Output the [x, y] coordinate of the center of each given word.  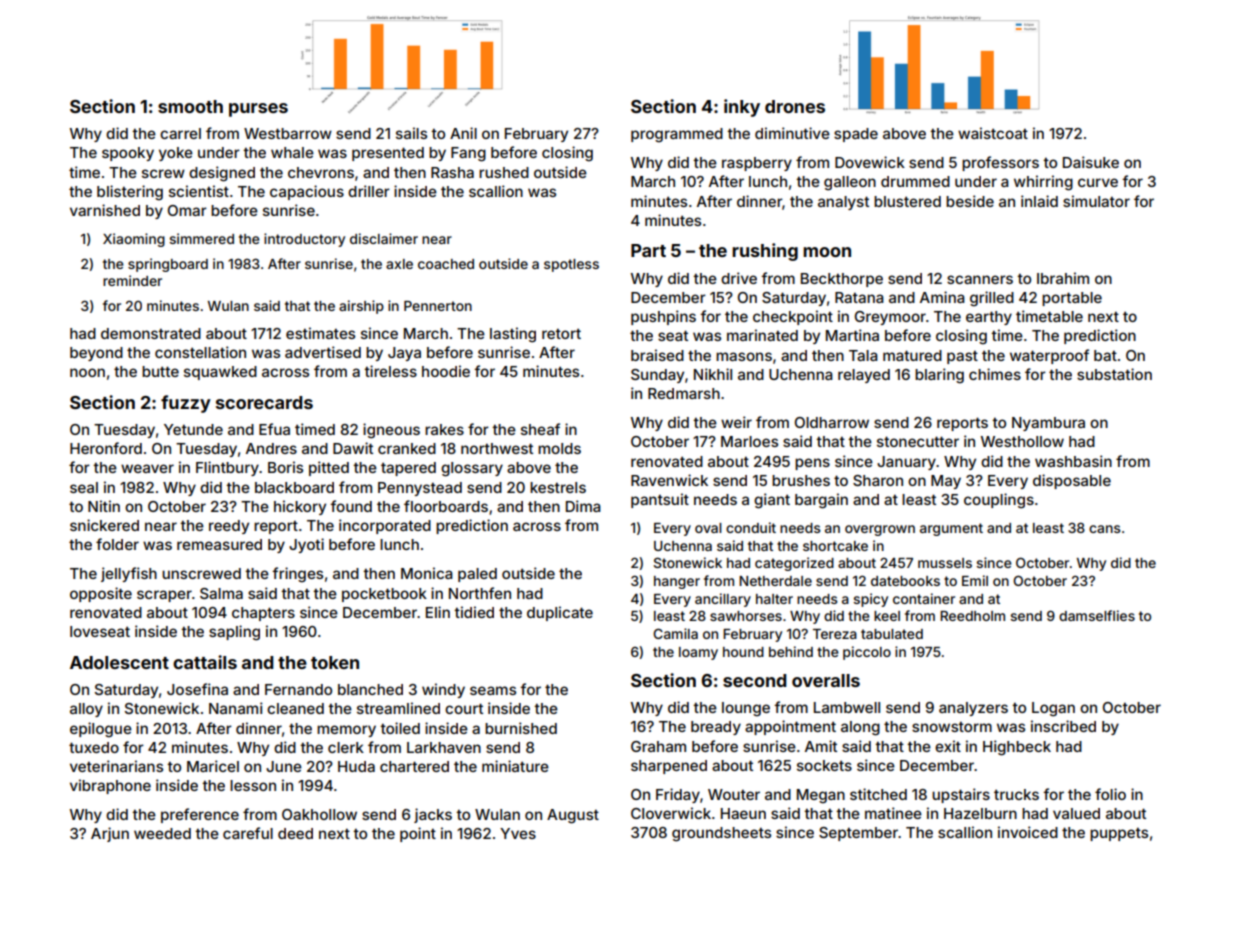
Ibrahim [1063, 278]
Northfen [480, 593]
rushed [504, 172]
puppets [1119, 834]
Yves [518, 833]
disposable [1072, 481]
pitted [329, 468]
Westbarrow [288, 133]
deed [295, 833]
